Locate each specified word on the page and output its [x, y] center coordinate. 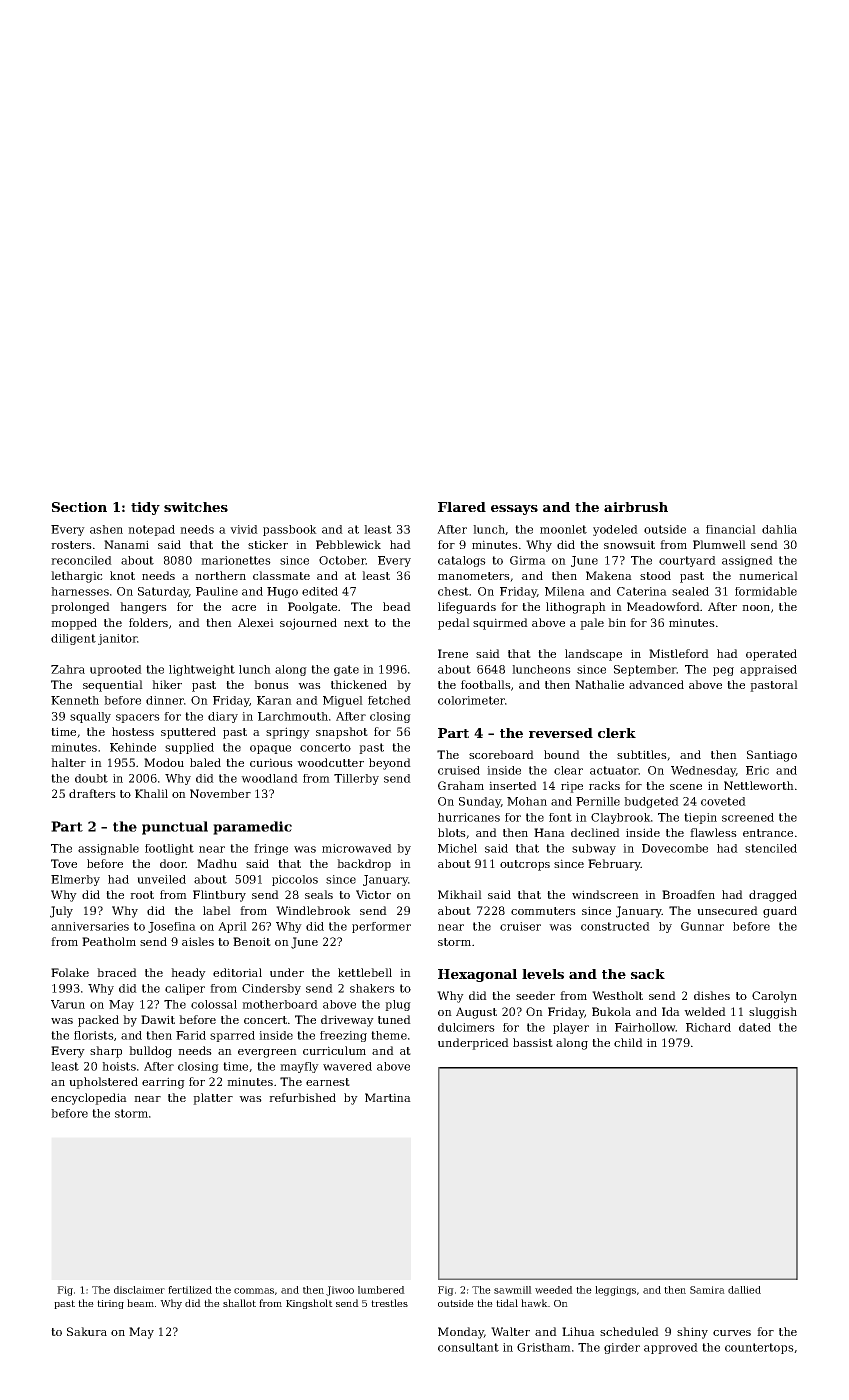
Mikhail [460, 894]
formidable [766, 591]
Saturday [163, 592]
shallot [239, 1303]
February [614, 865]
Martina [388, 1097]
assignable [108, 849]
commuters [543, 911]
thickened [359, 684]
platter [213, 1099]
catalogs [462, 561]
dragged [773, 896]
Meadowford [663, 606]
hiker [167, 684]
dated [755, 1027]
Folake [70, 972]
